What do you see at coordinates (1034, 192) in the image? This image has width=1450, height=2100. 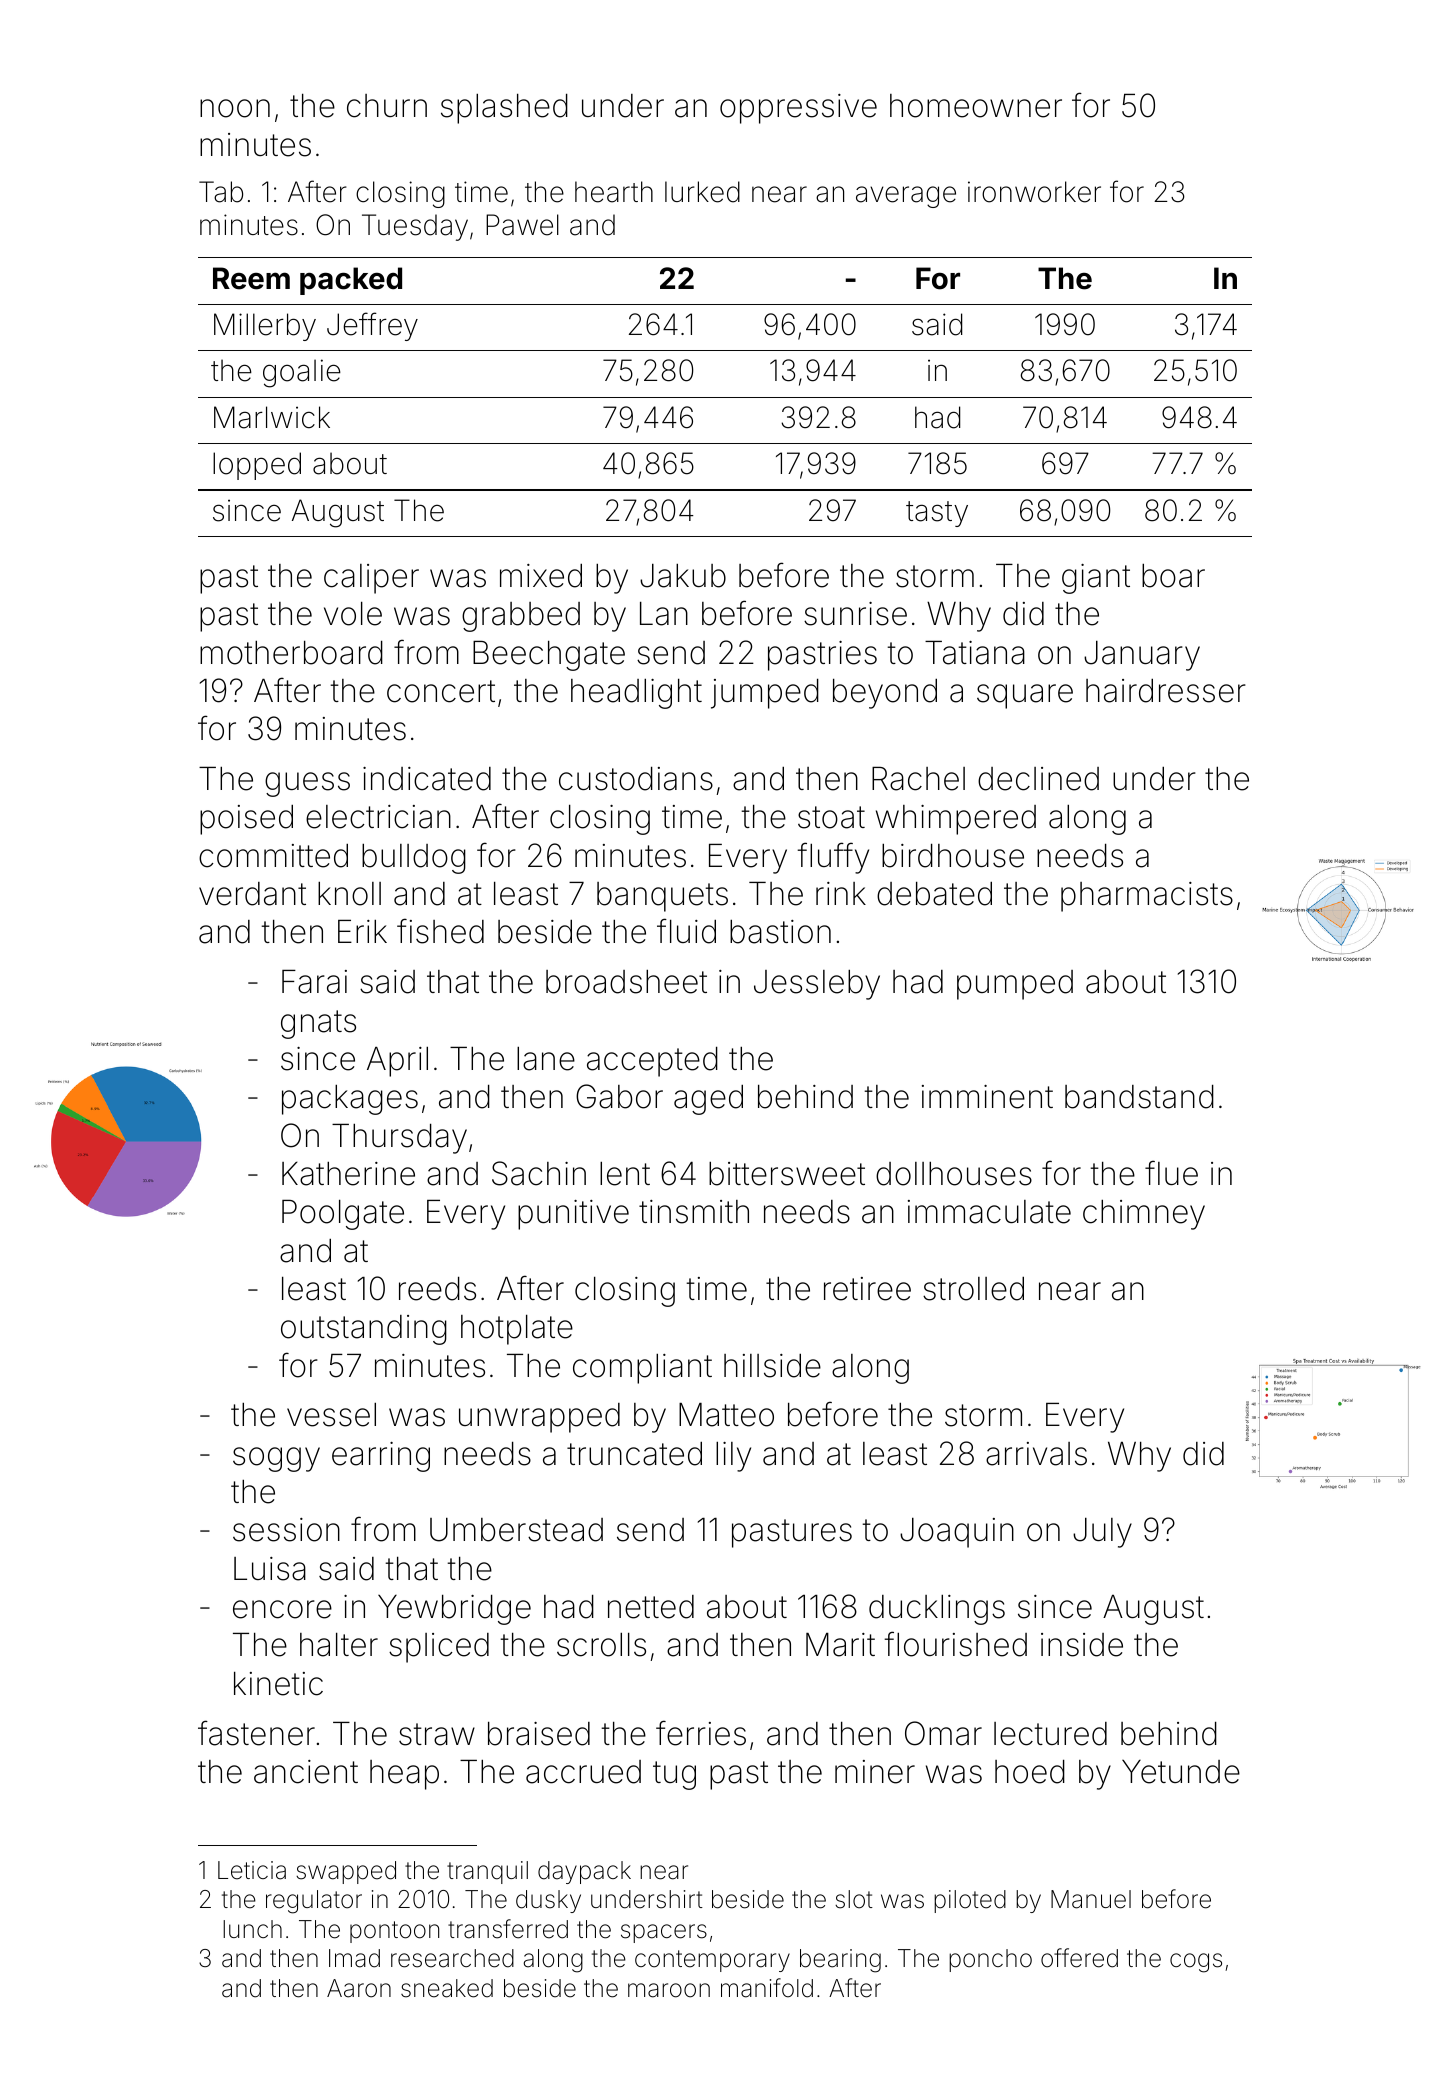 I see `ironworker` at bounding box center [1034, 192].
